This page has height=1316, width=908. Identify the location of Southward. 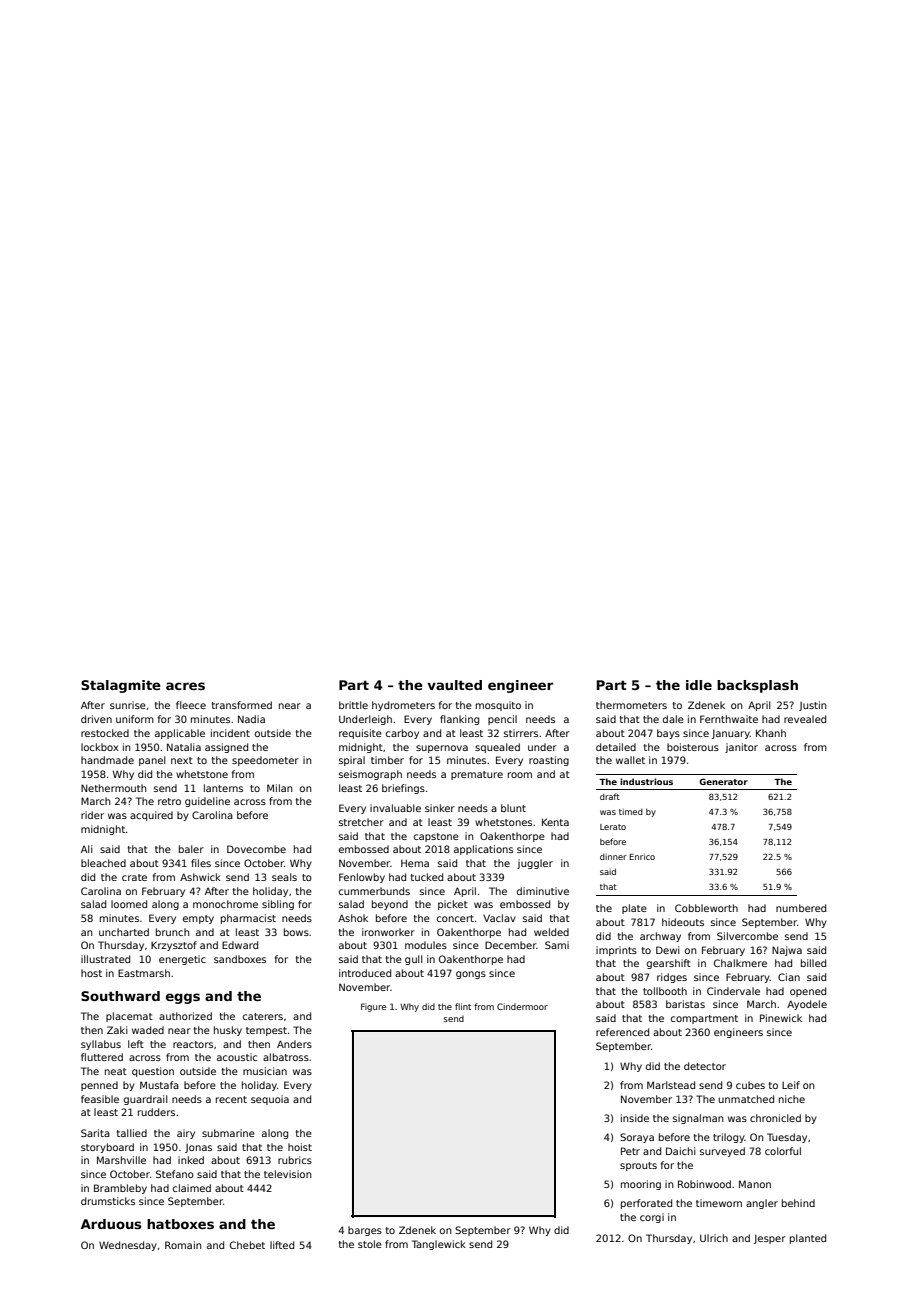
(120, 996).
